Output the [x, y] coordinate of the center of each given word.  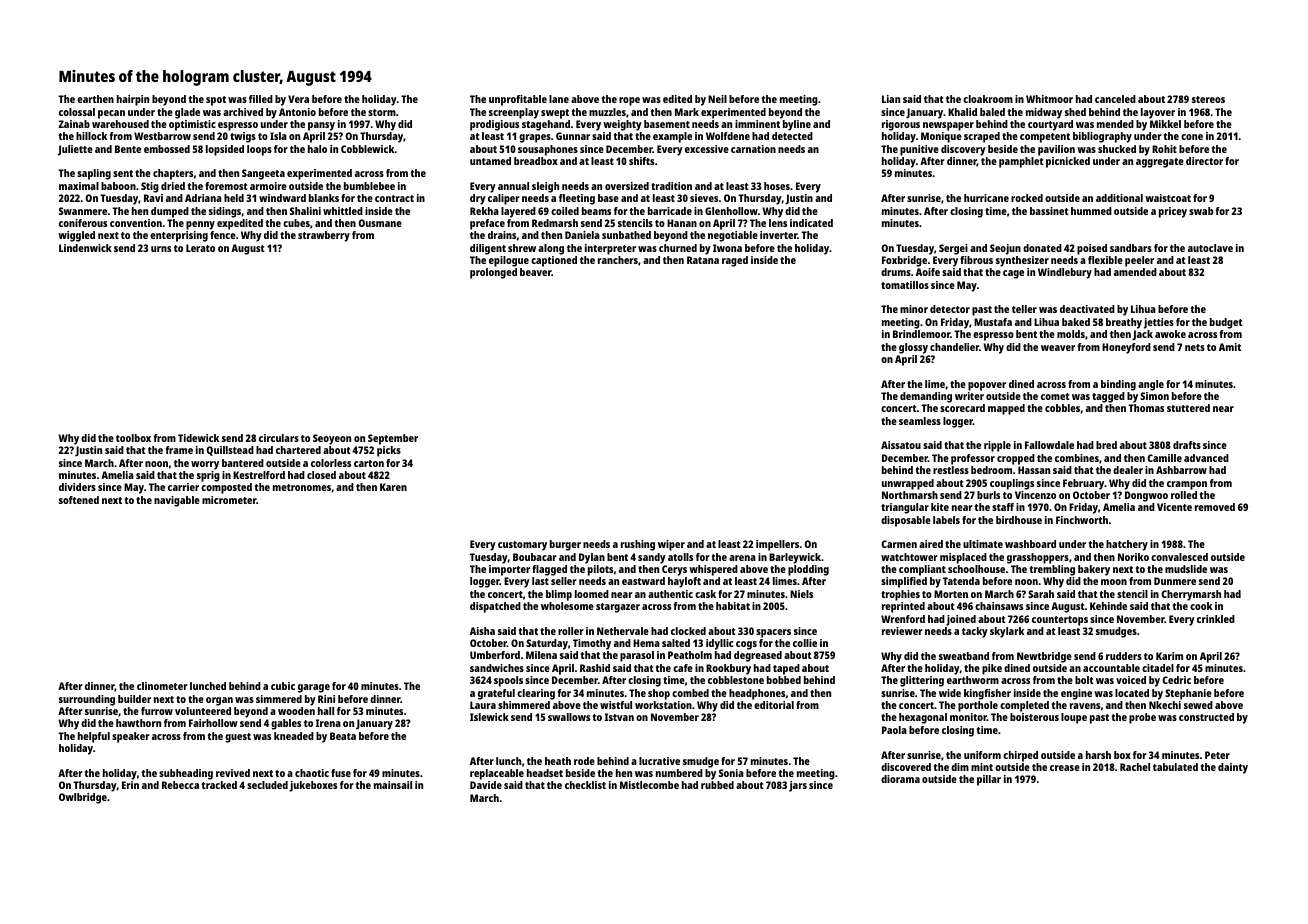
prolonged [493, 273]
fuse [341, 773]
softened [79, 500]
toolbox [133, 438]
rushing [638, 545]
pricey [1173, 212]
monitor [968, 717]
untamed [490, 161]
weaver [1058, 348]
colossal [77, 112]
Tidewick [198, 438]
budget [1226, 323]
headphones [757, 694]
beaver [536, 272]
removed [1215, 507]
